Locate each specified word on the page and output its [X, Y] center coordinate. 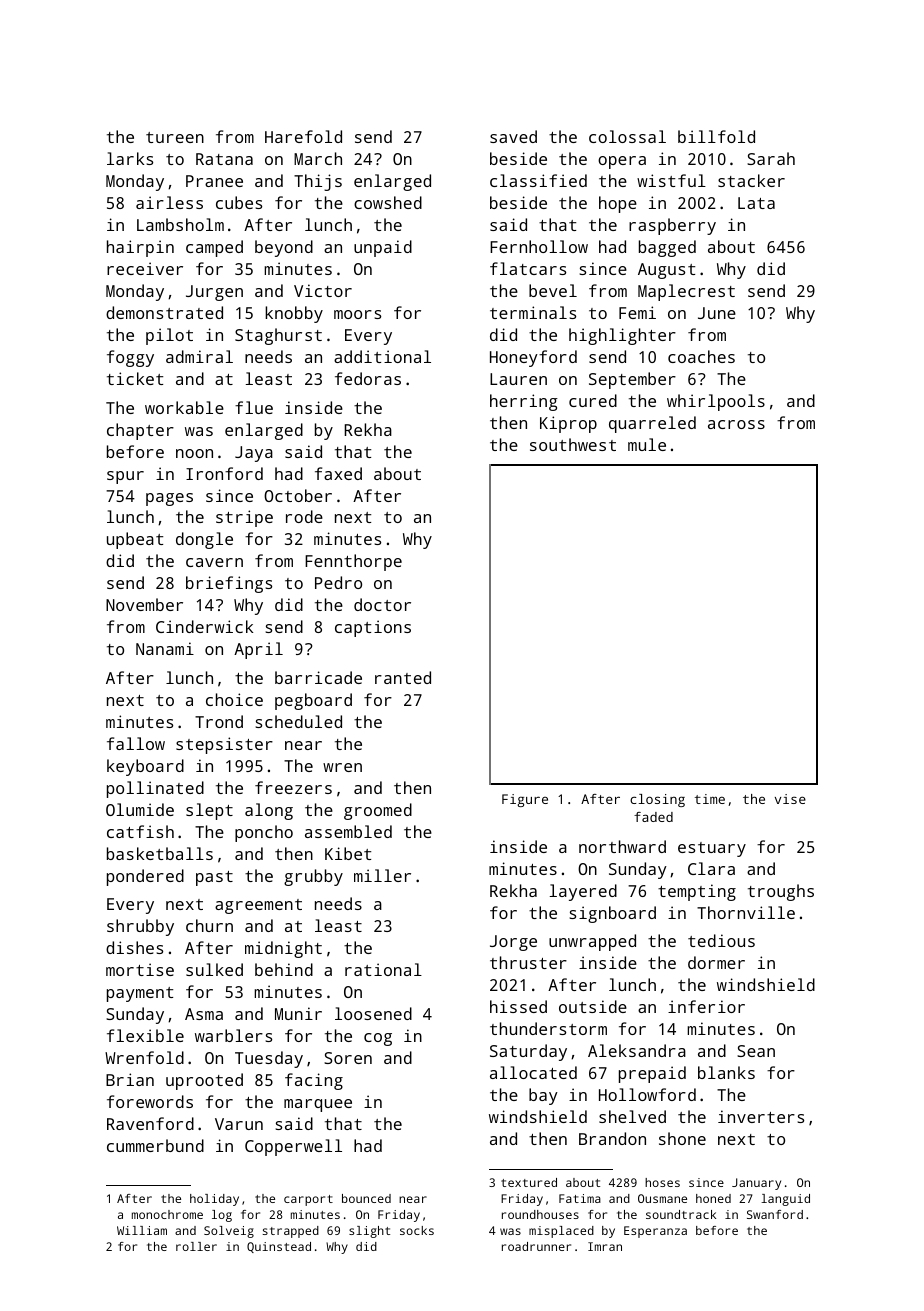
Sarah [771, 158]
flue [254, 407]
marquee [318, 1105]
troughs [781, 892]
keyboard [145, 767]
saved [513, 136]
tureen [175, 137]
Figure [525, 800]
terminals [533, 312]
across [736, 424]
